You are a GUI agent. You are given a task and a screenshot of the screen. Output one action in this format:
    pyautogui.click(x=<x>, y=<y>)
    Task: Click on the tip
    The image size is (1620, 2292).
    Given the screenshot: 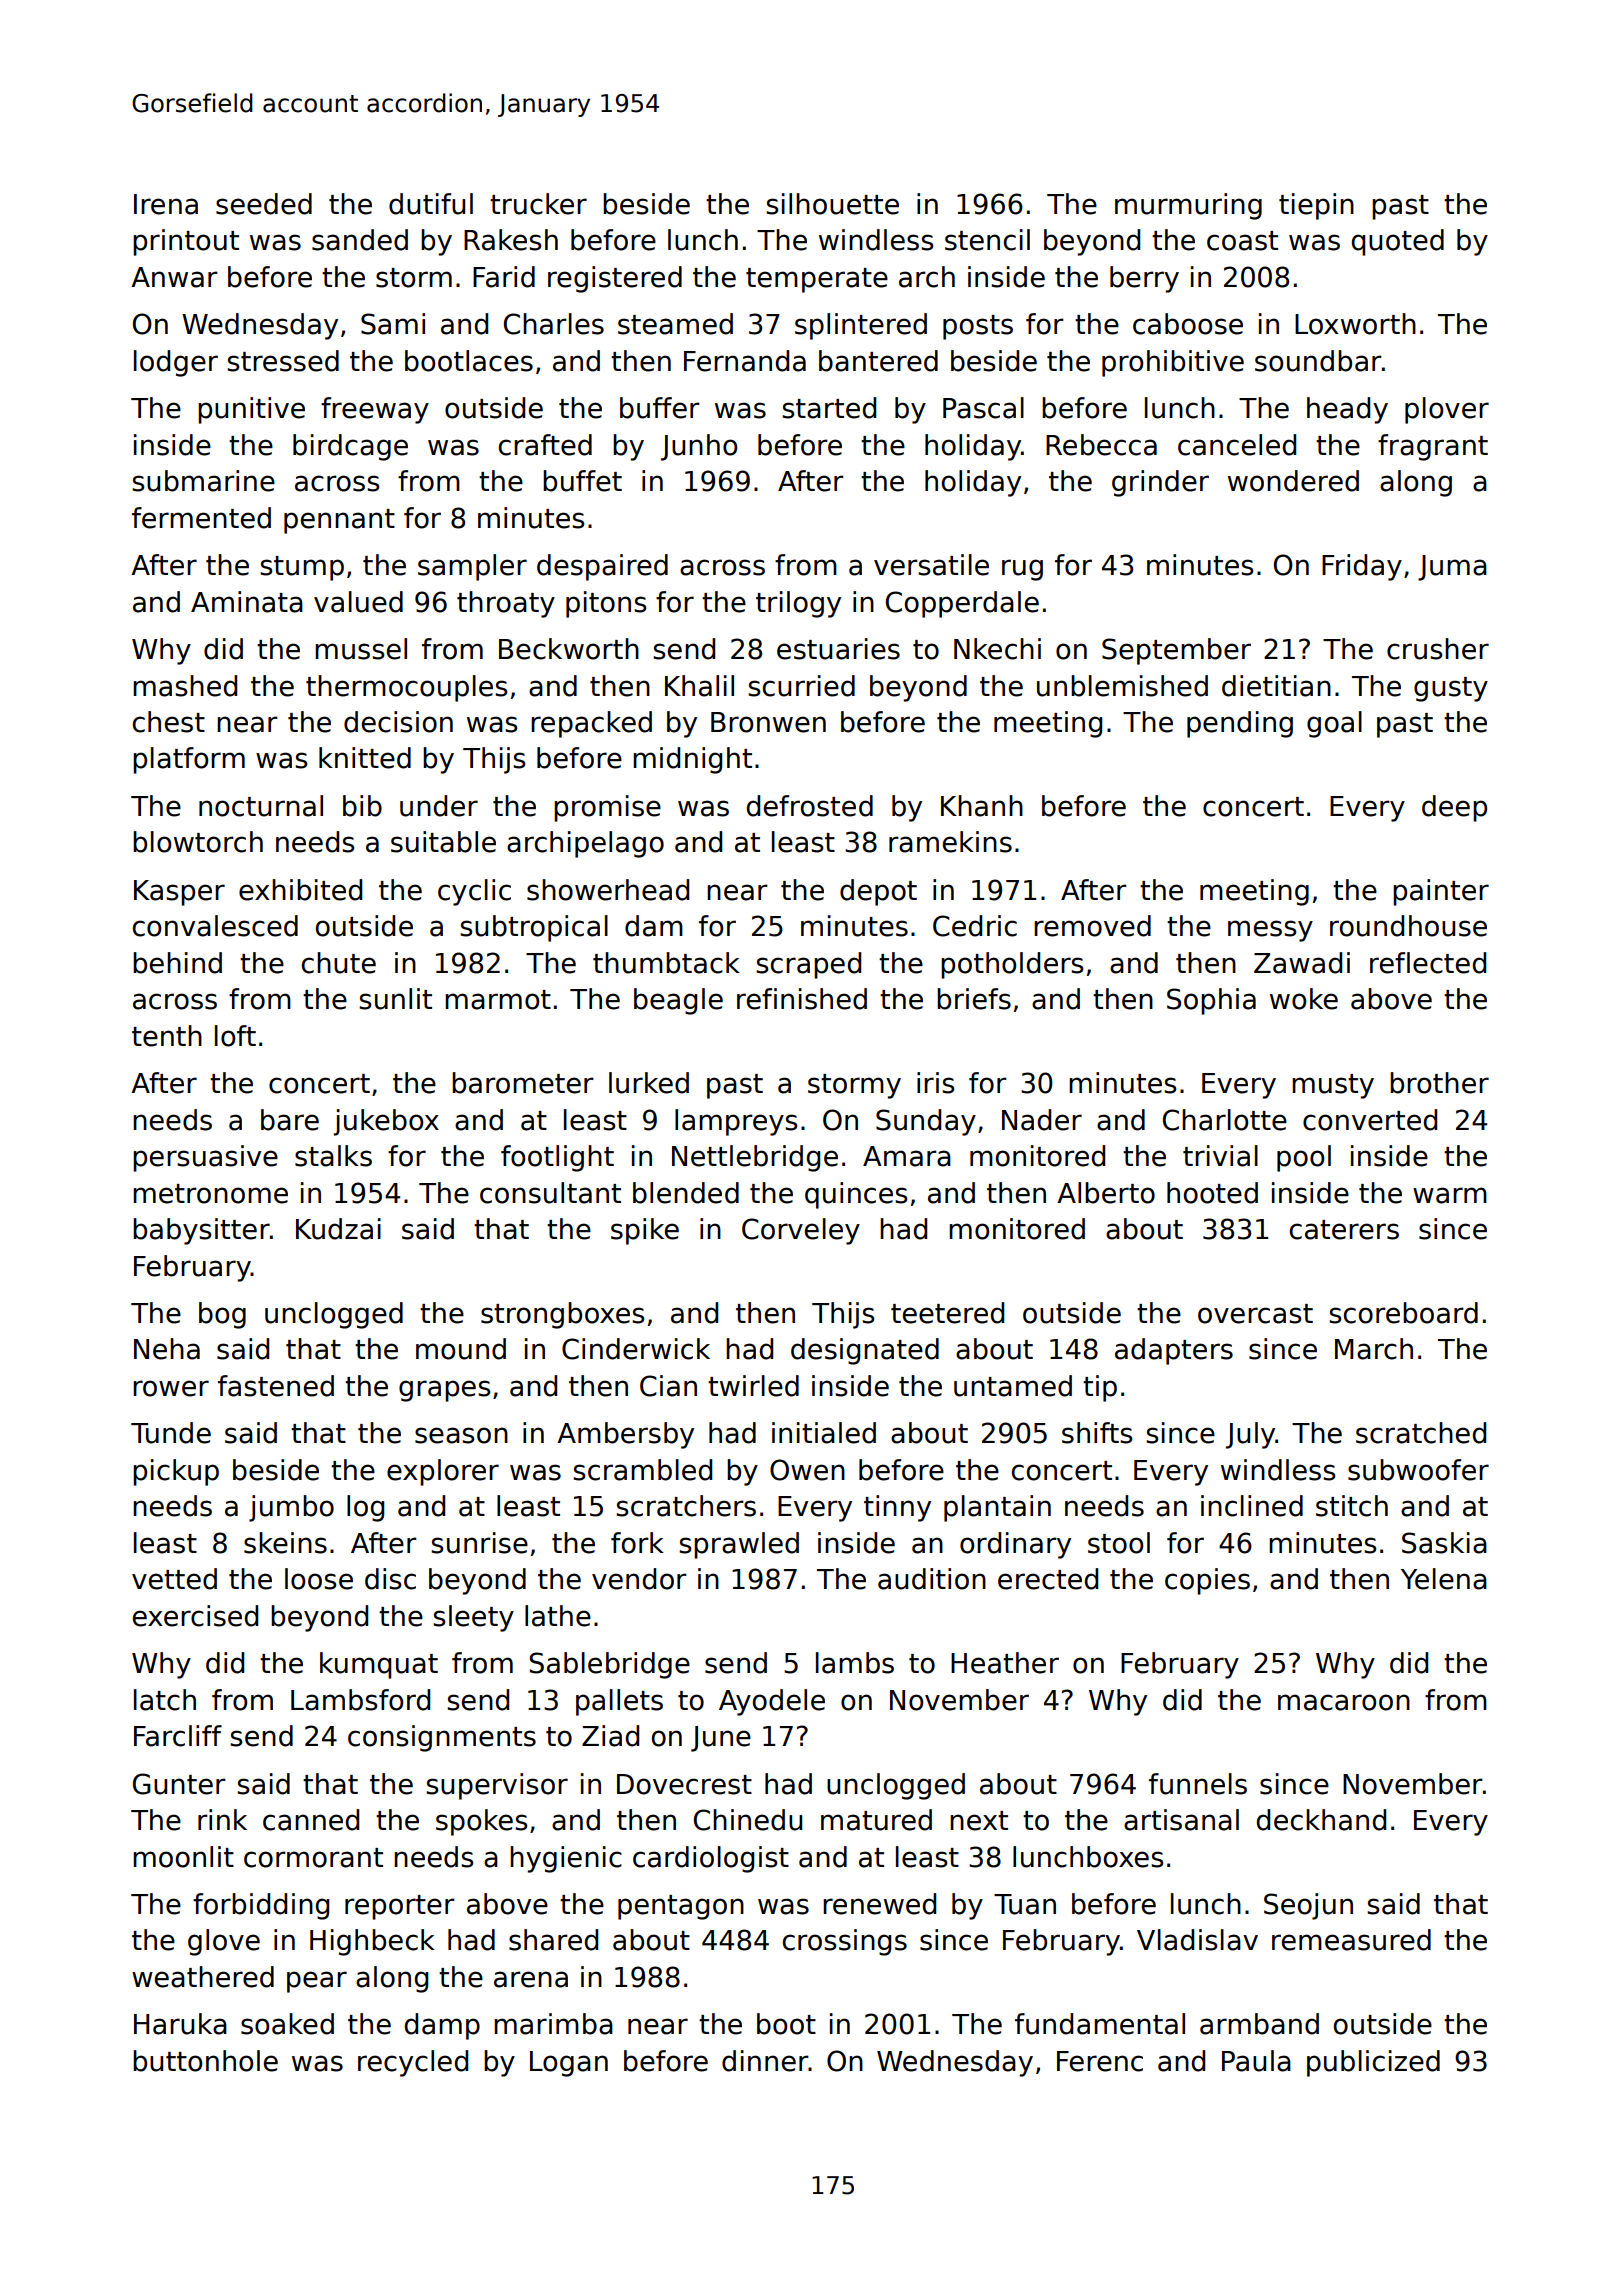 What is the action you would take?
    pyautogui.click(x=1100, y=1388)
